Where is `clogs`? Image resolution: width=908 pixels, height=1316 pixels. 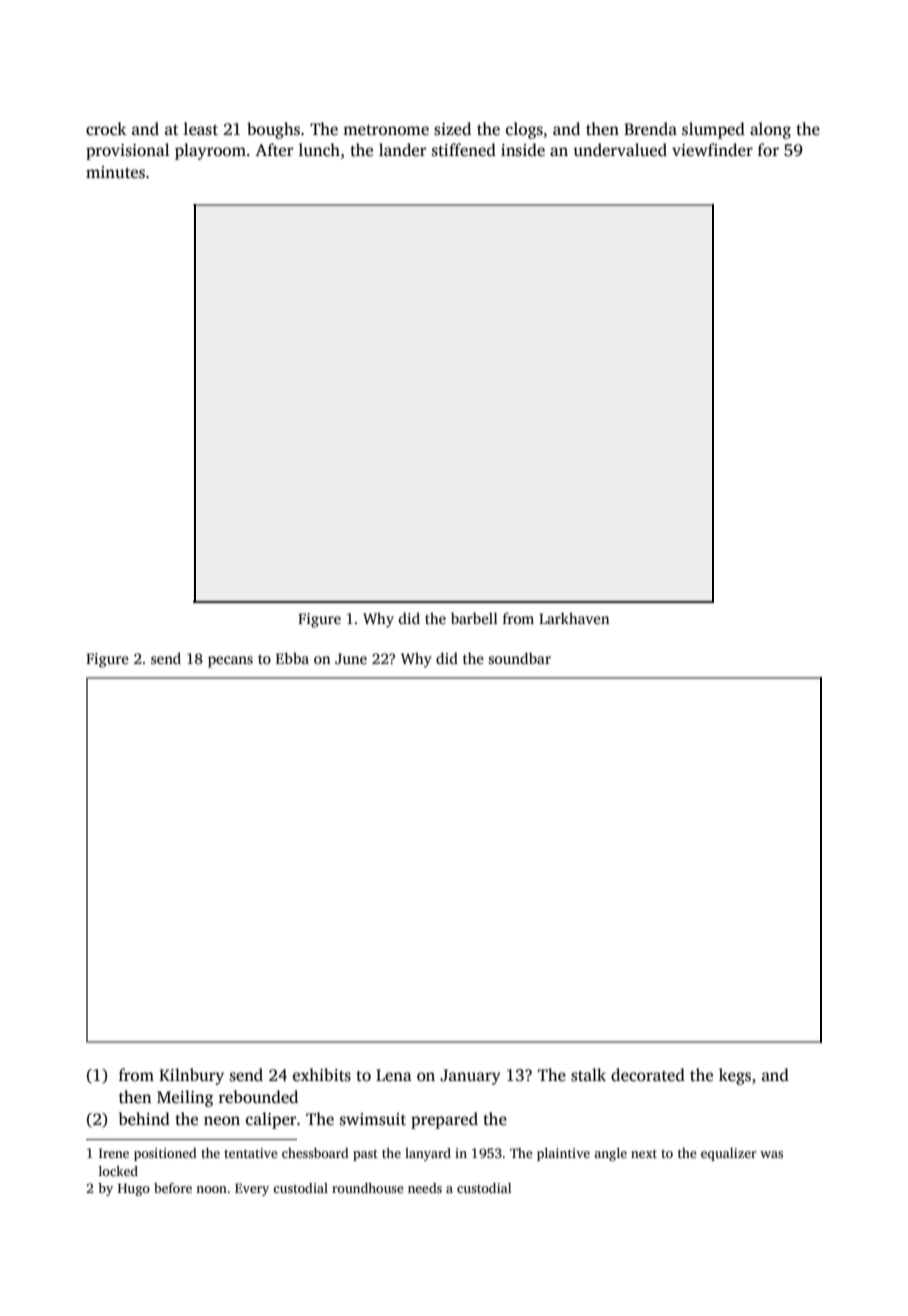 clogs is located at coordinates (524, 130).
